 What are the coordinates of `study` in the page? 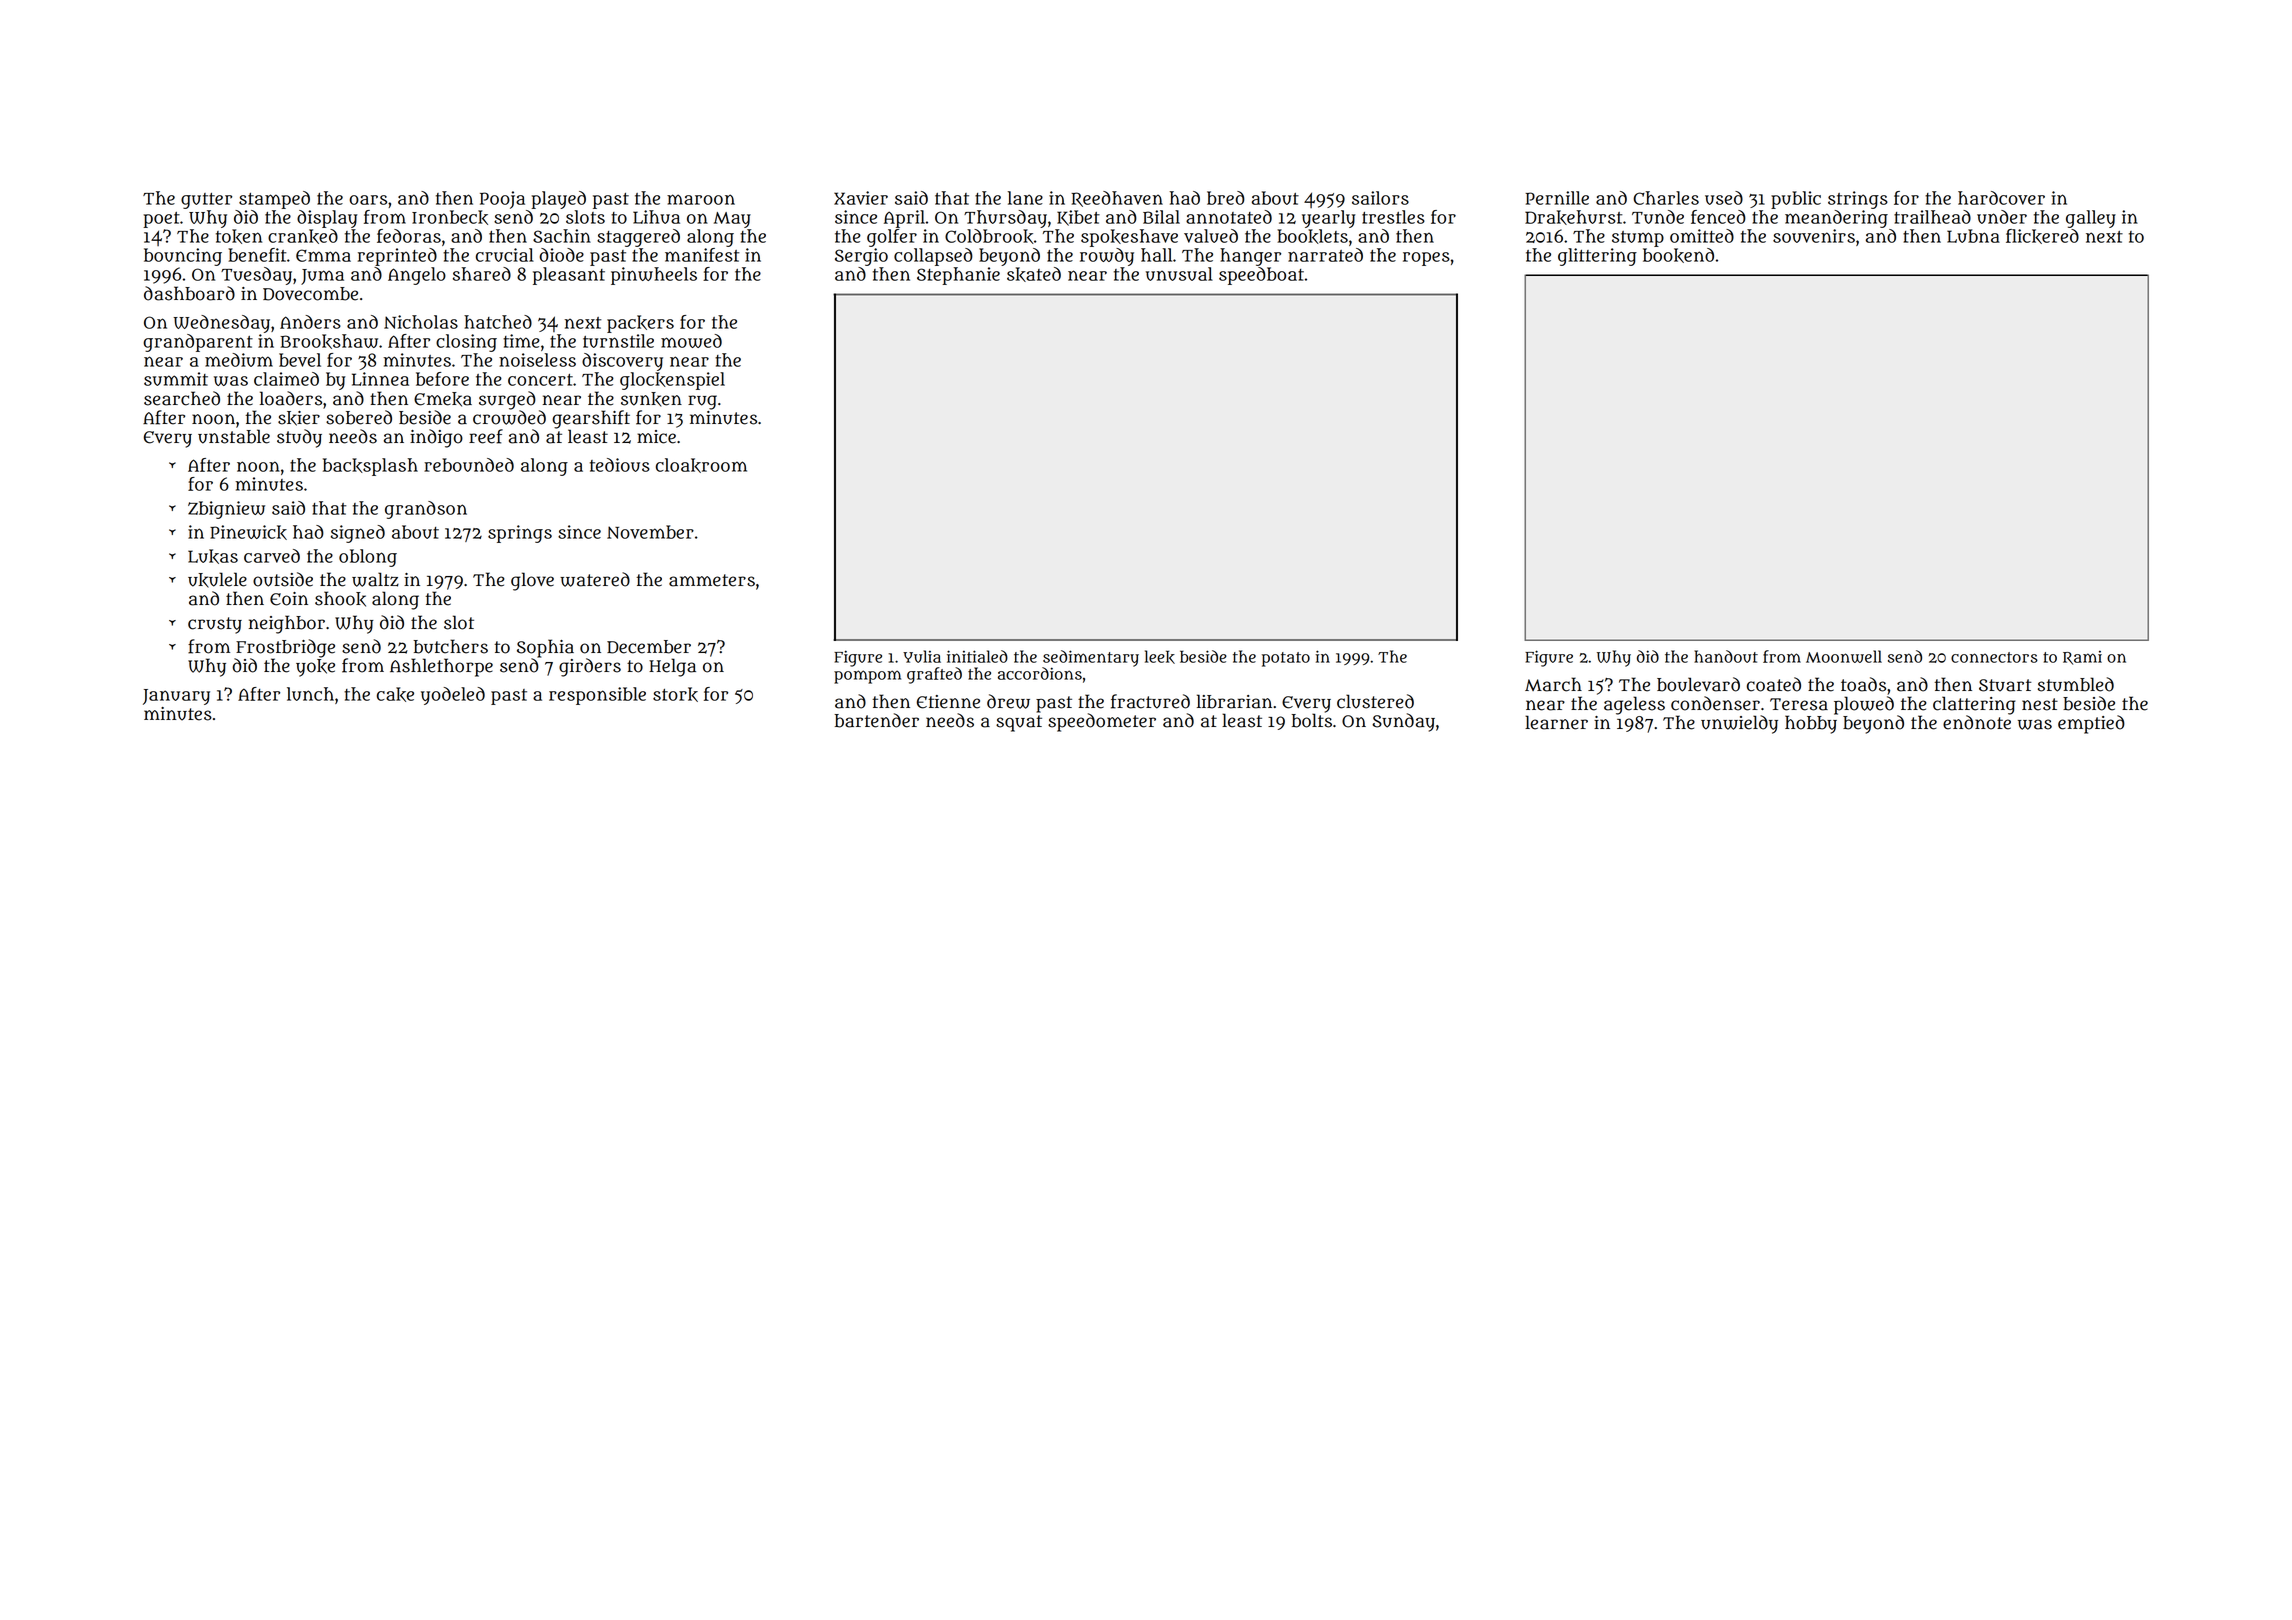 It's located at (299, 438).
